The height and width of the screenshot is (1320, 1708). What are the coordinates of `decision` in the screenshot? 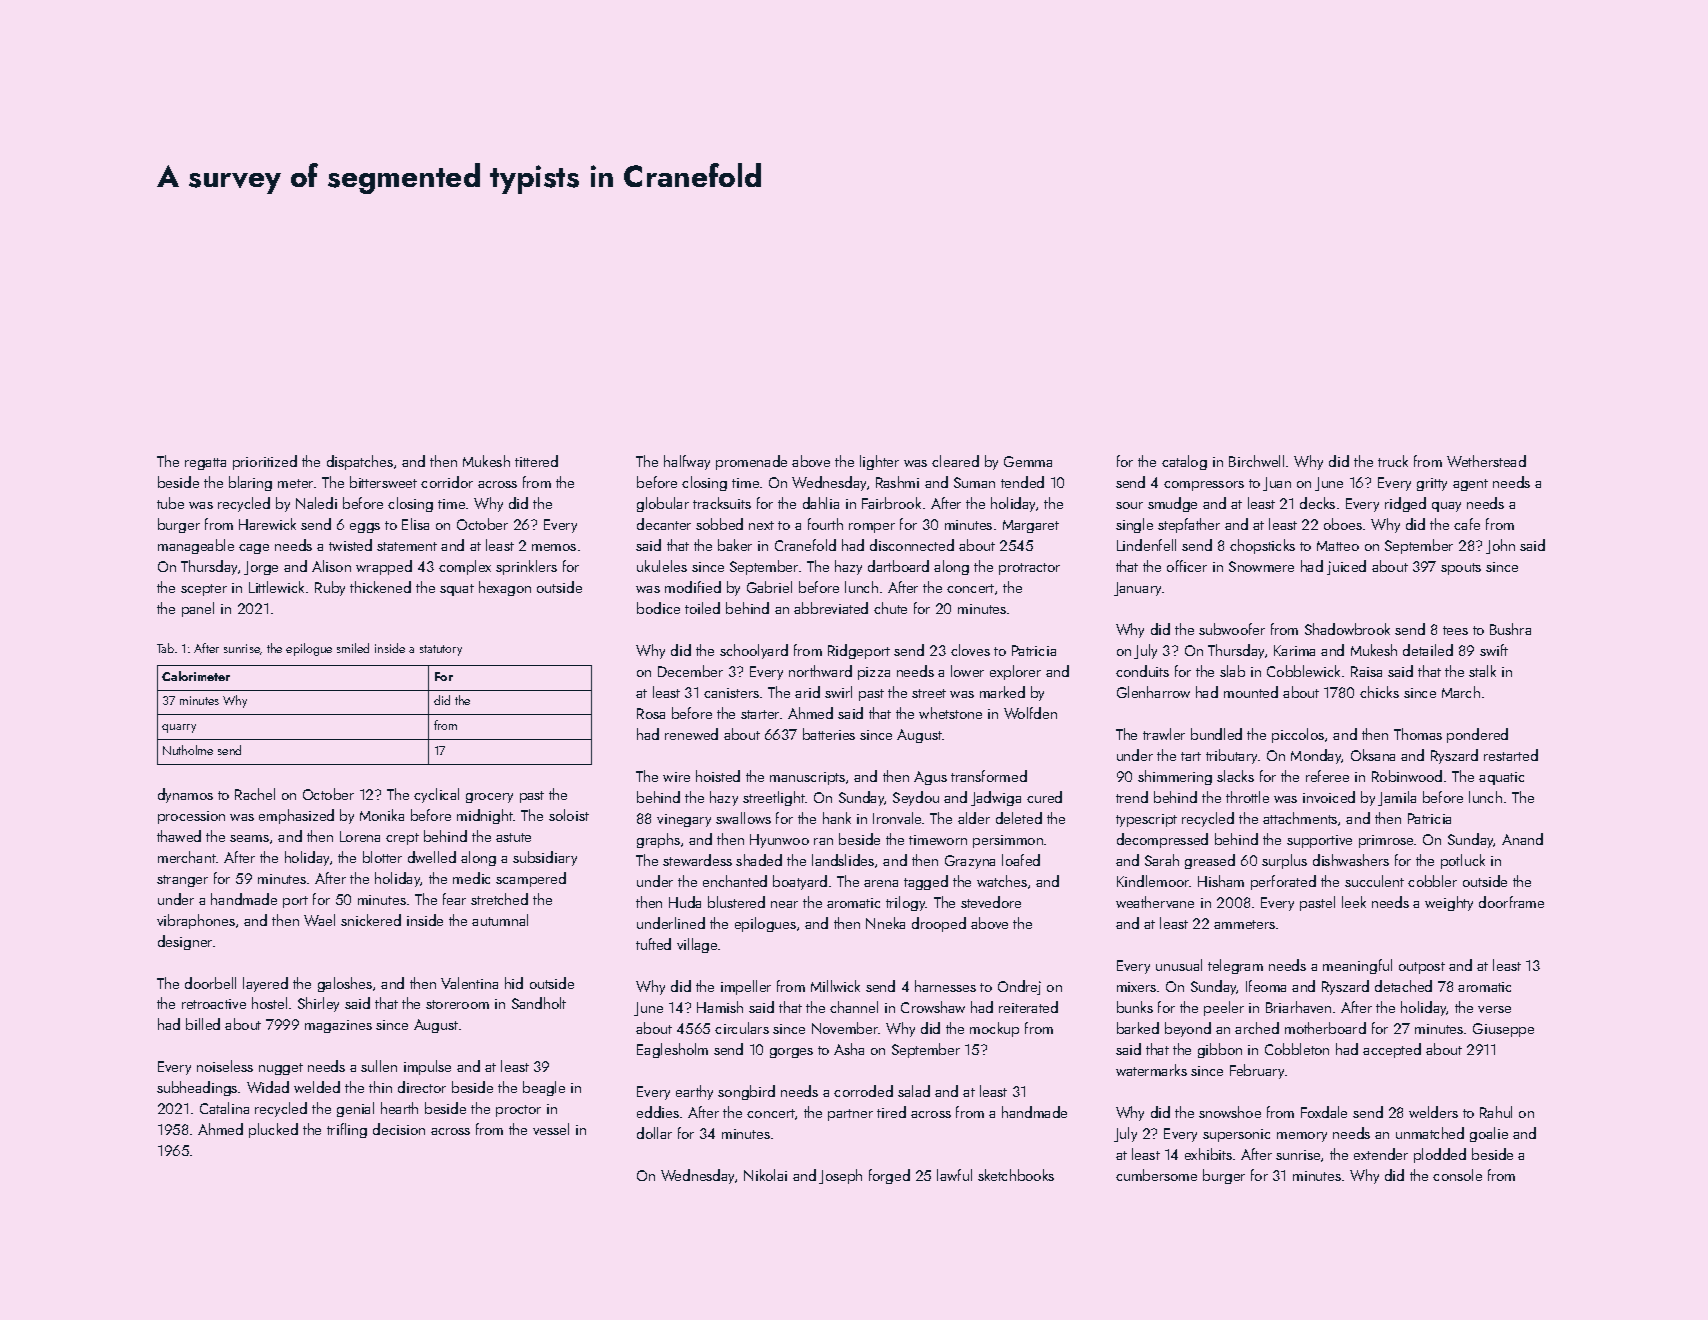 It's located at (399, 1129).
